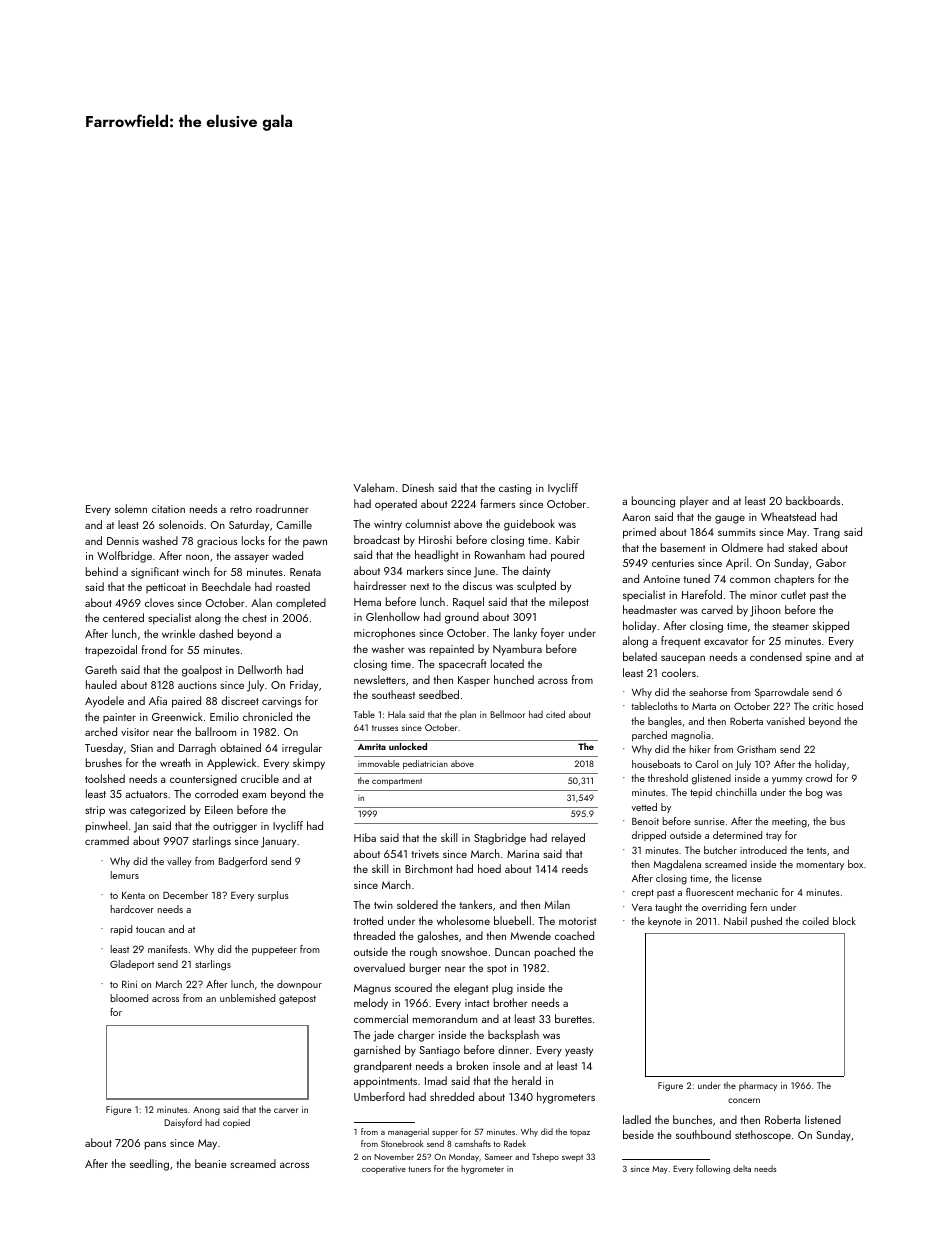  What do you see at coordinates (569, 603) in the document?
I see `milepost` at bounding box center [569, 603].
